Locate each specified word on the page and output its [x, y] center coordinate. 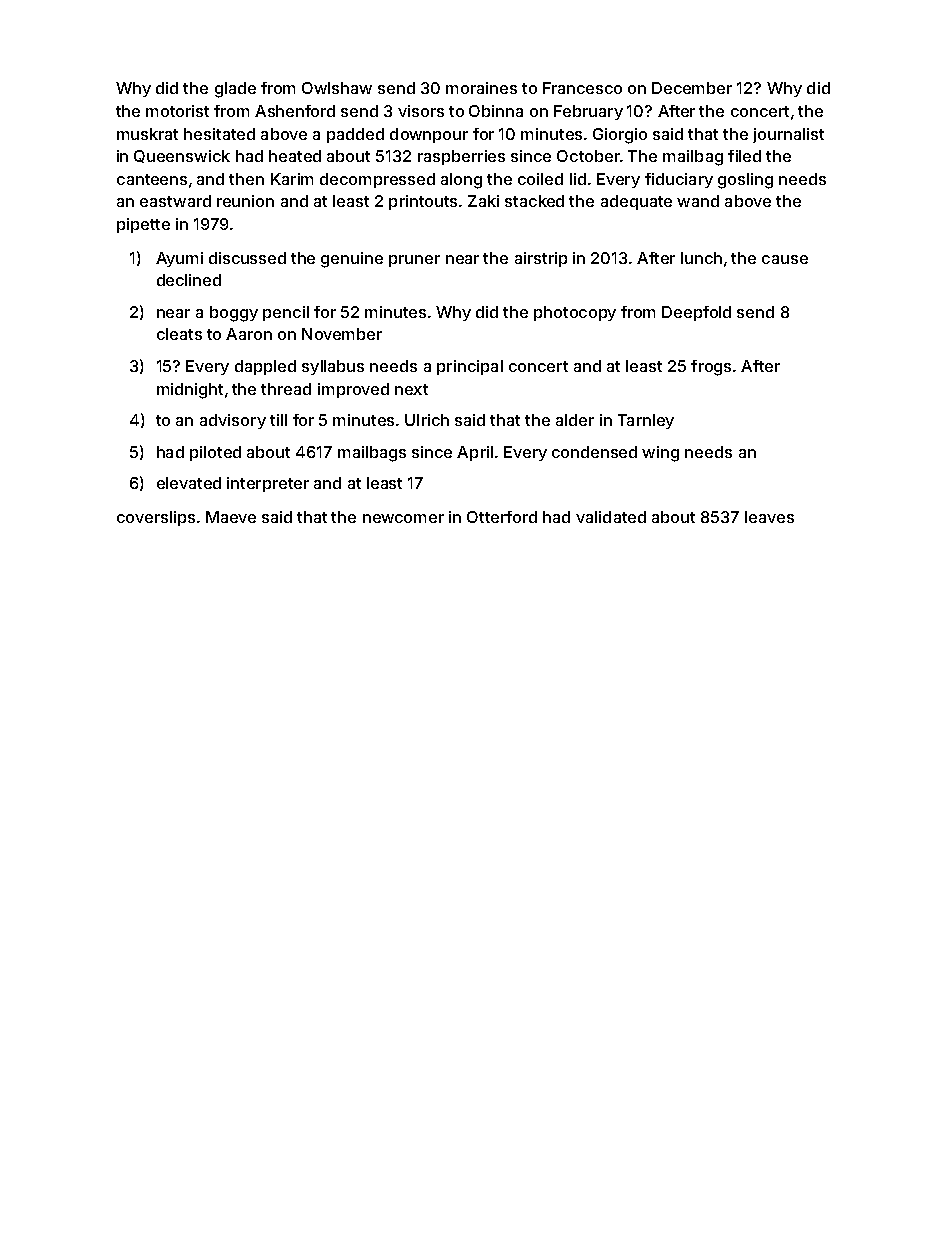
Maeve [231, 517]
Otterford [502, 517]
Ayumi [179, 259]
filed [744, 156]
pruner [414, 261]
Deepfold [696, 313]
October [588, 156]
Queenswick [182, 156]
